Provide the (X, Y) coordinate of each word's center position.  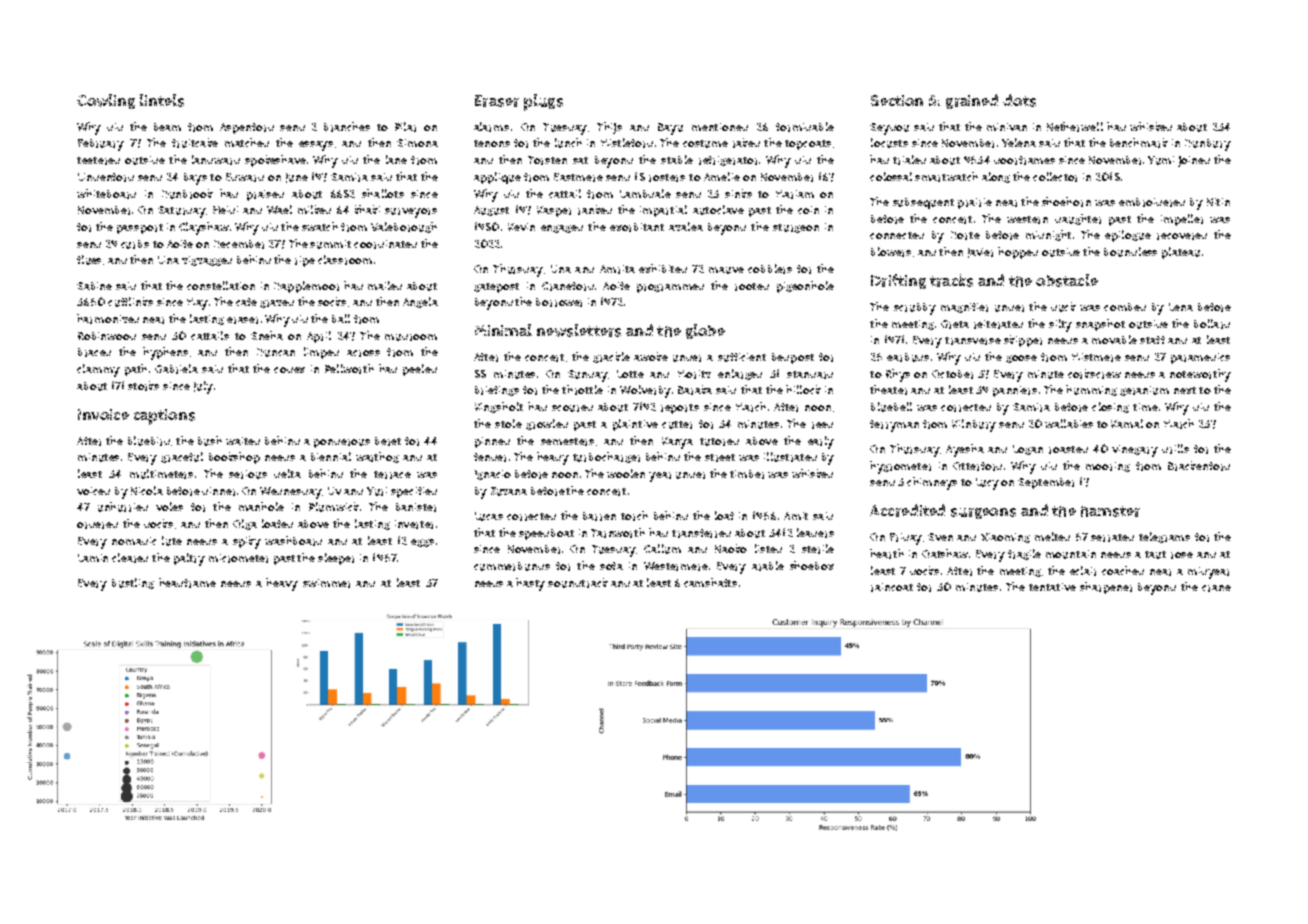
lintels (162, 100)
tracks (951, 280)
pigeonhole (805, 287)
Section (897, 100)
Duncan (276, 352)
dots (1019, 100)
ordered (97, 525)
